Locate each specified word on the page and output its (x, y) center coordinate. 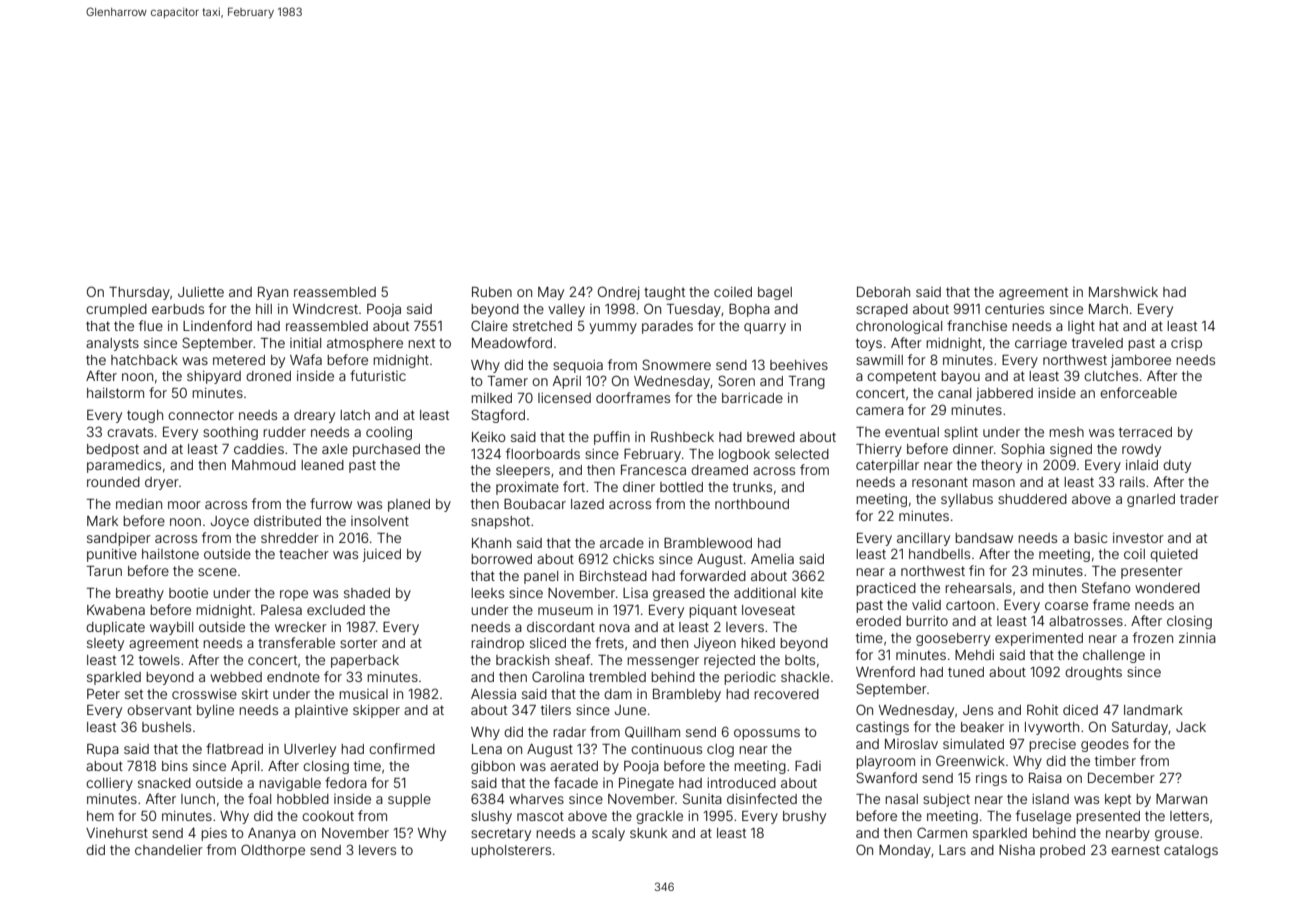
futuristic (378, 375)
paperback (365, 661)
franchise (977, 325)
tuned (966, 672)
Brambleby (687, 695)
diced (1080, 710)
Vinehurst (117, 833)
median (139, 504)
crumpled (116, 310)
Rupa (103, 750)
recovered (786, 694)
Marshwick (1123, 292)
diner (639, 487)
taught (664, 293)
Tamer (508, 381)
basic (1091, 538)
